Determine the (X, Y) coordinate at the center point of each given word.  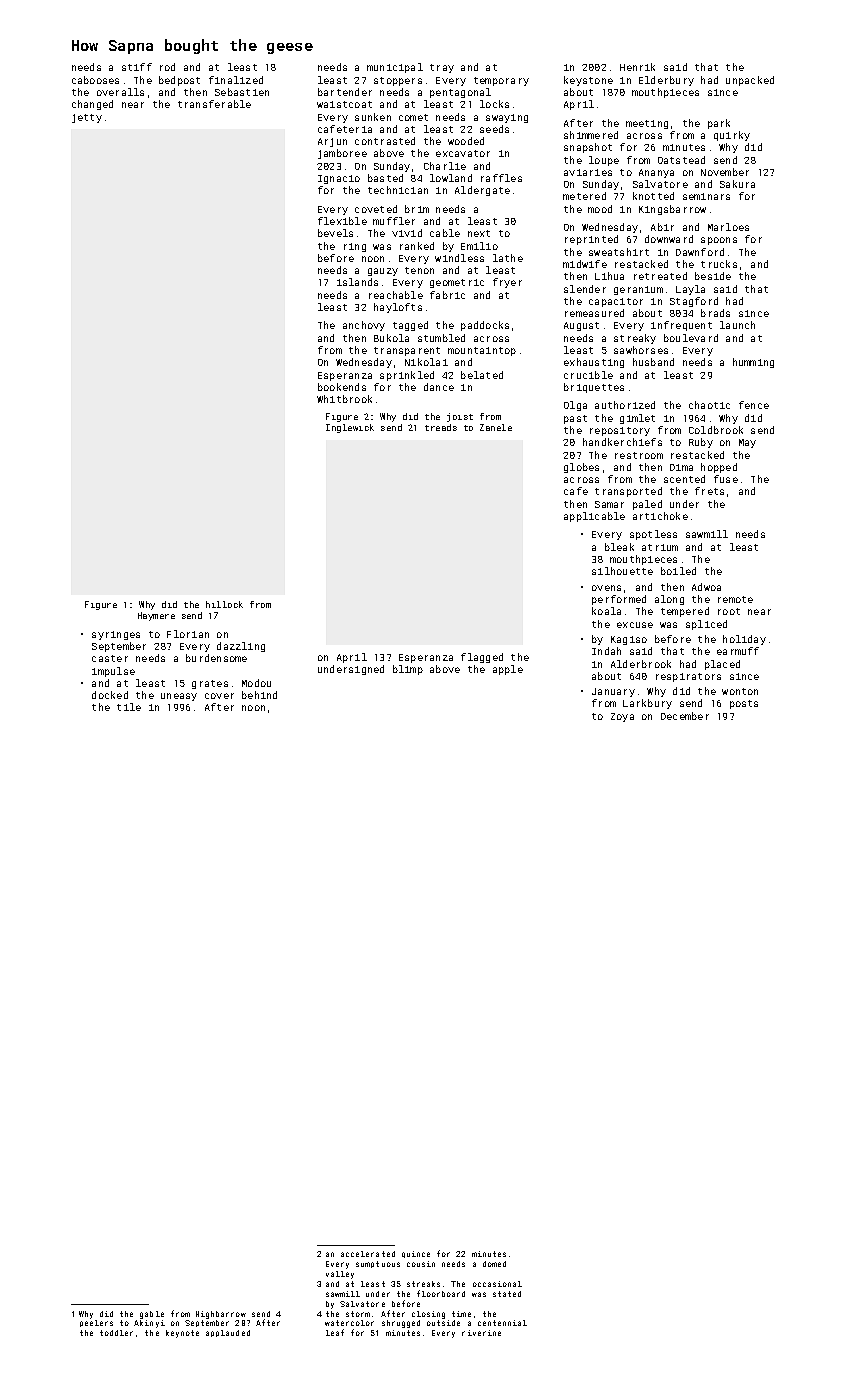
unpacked (750, 81)
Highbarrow (221, 1315)
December (685, 716)
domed (494, 1264)
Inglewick (350, 428)
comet (413, 117)
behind (259, 695)
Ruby (701, 443)
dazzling (241, 647)
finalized (236, 80)
